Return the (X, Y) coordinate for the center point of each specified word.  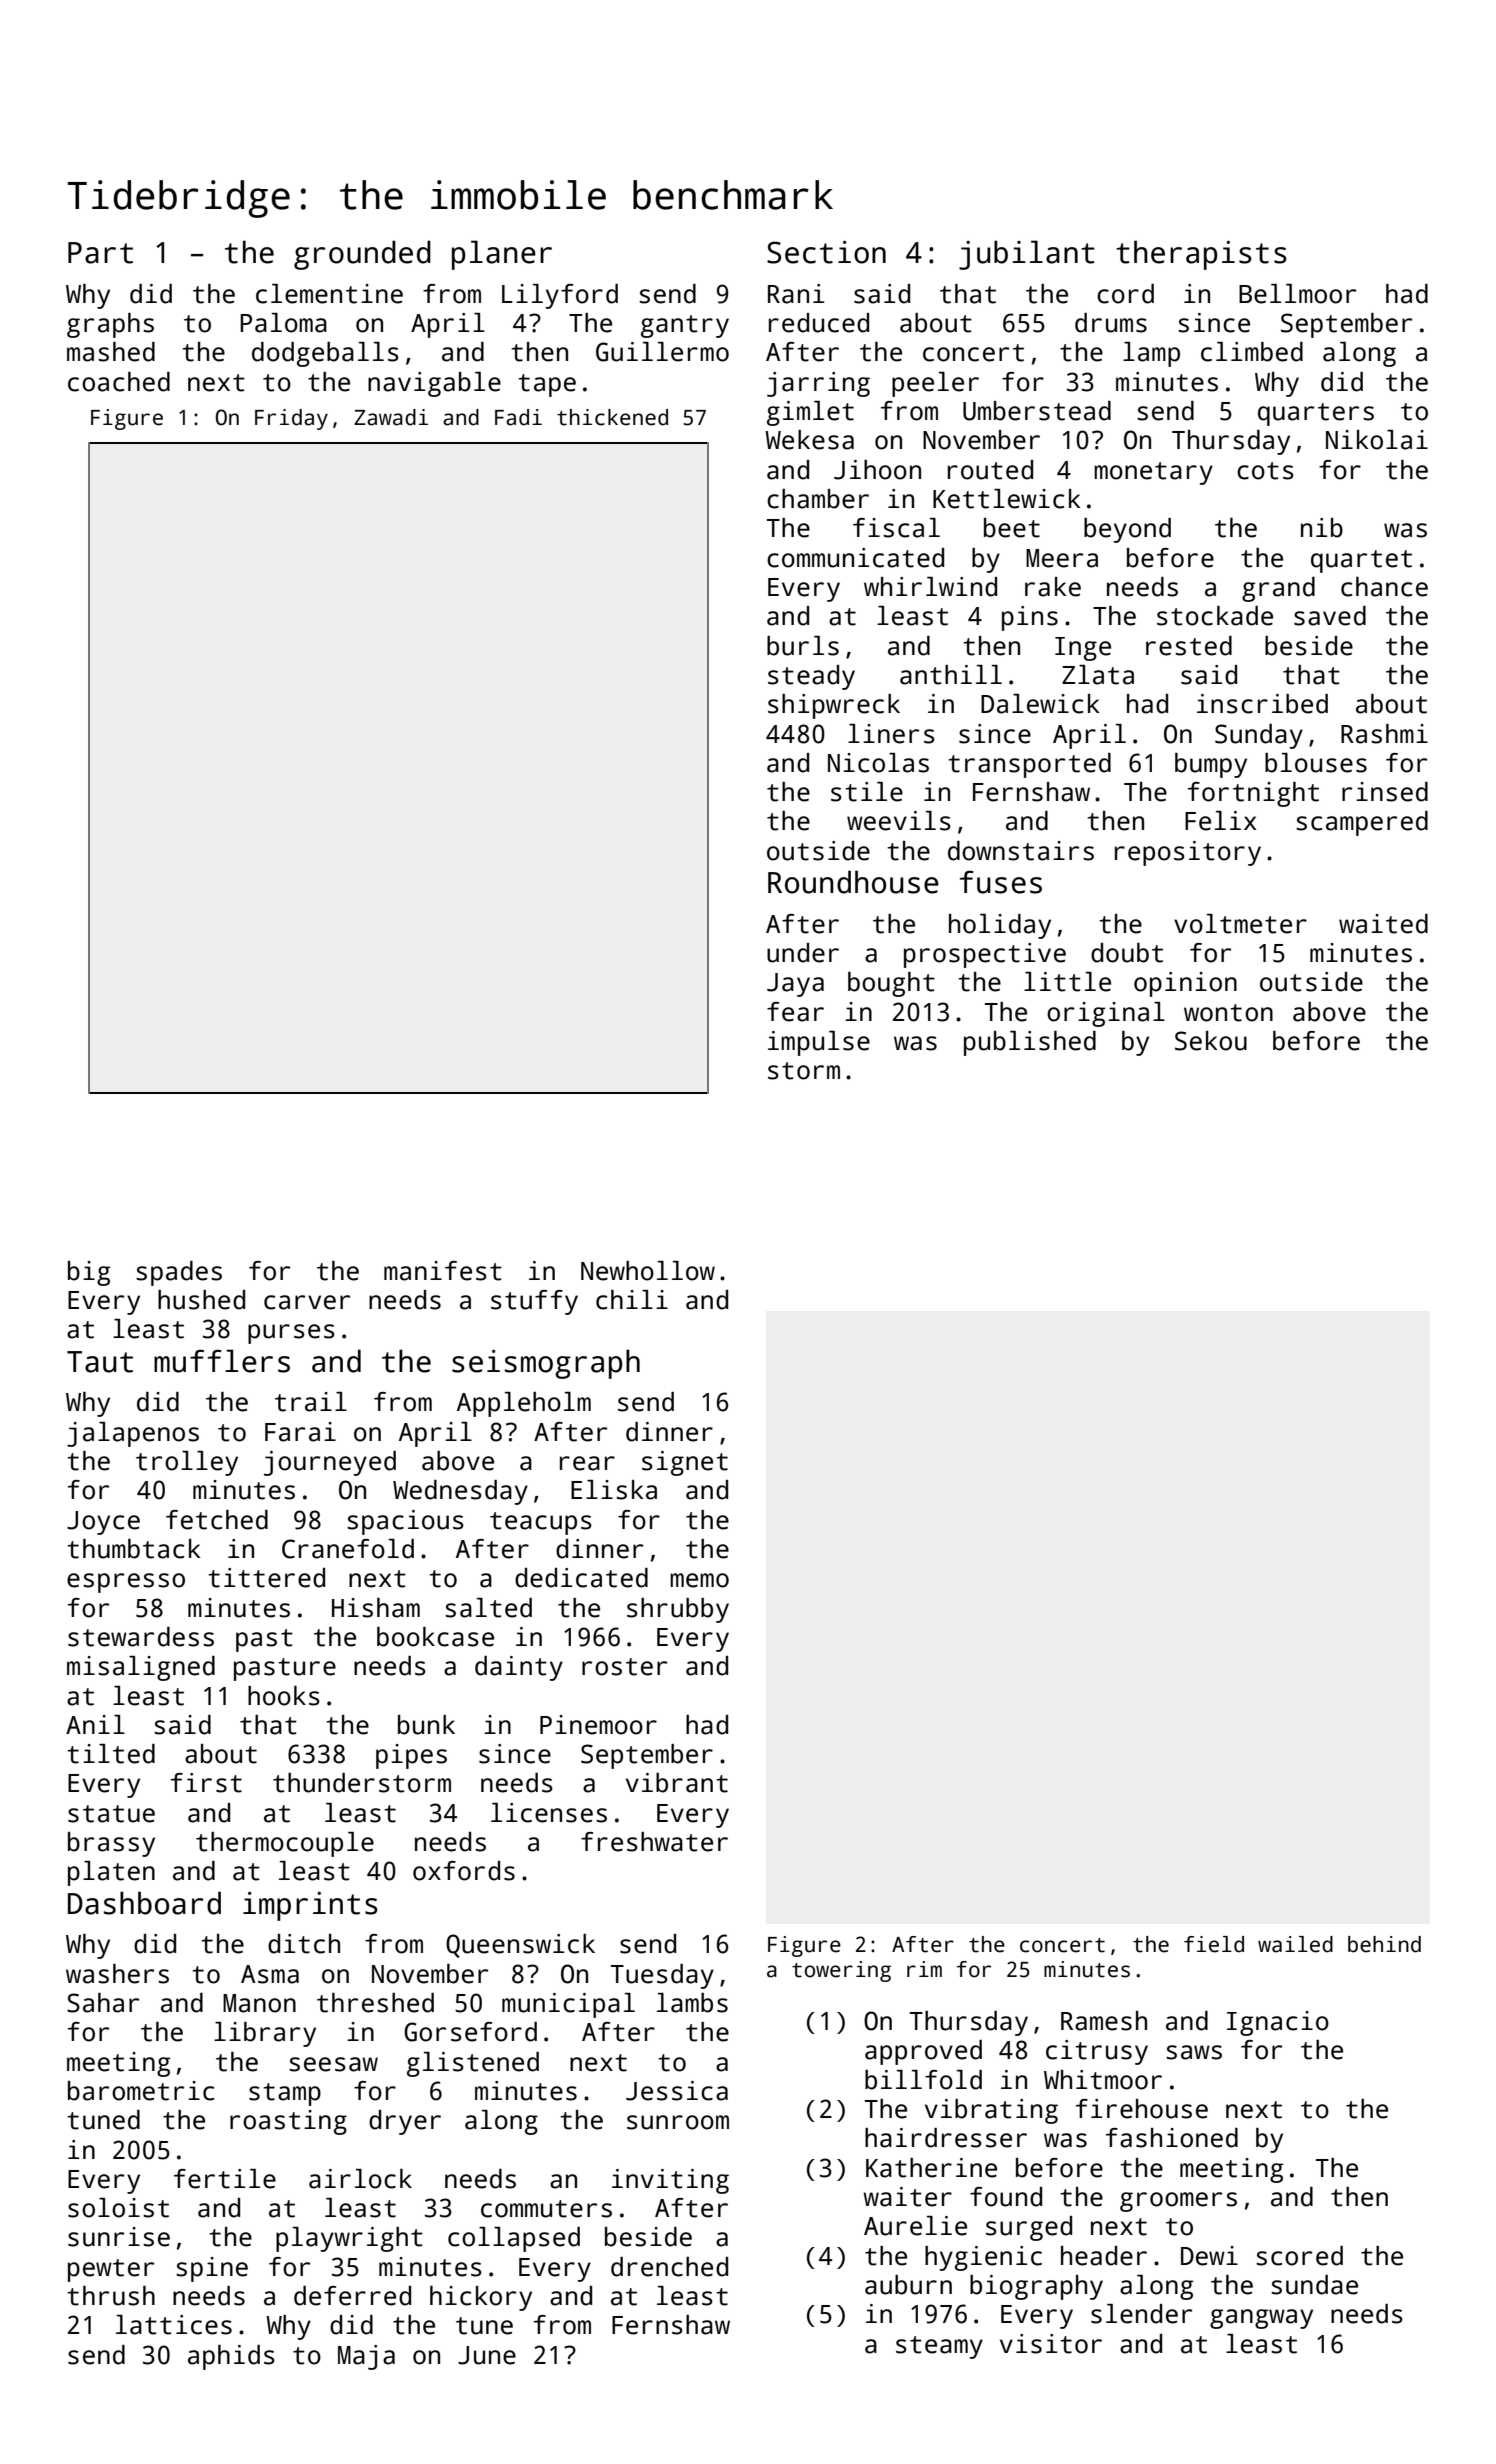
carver (307, 1302)
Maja (366, 2357)
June (487, 2355)
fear (795, 1012)
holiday (1000, 926)
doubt (1127, 953)
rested (1189, 646)
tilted (111, 1754)
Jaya (795, 985)
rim (924, 1969)
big (89, 1273)
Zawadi (391, 417)
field (1214, 1944)
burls (803, 646)
